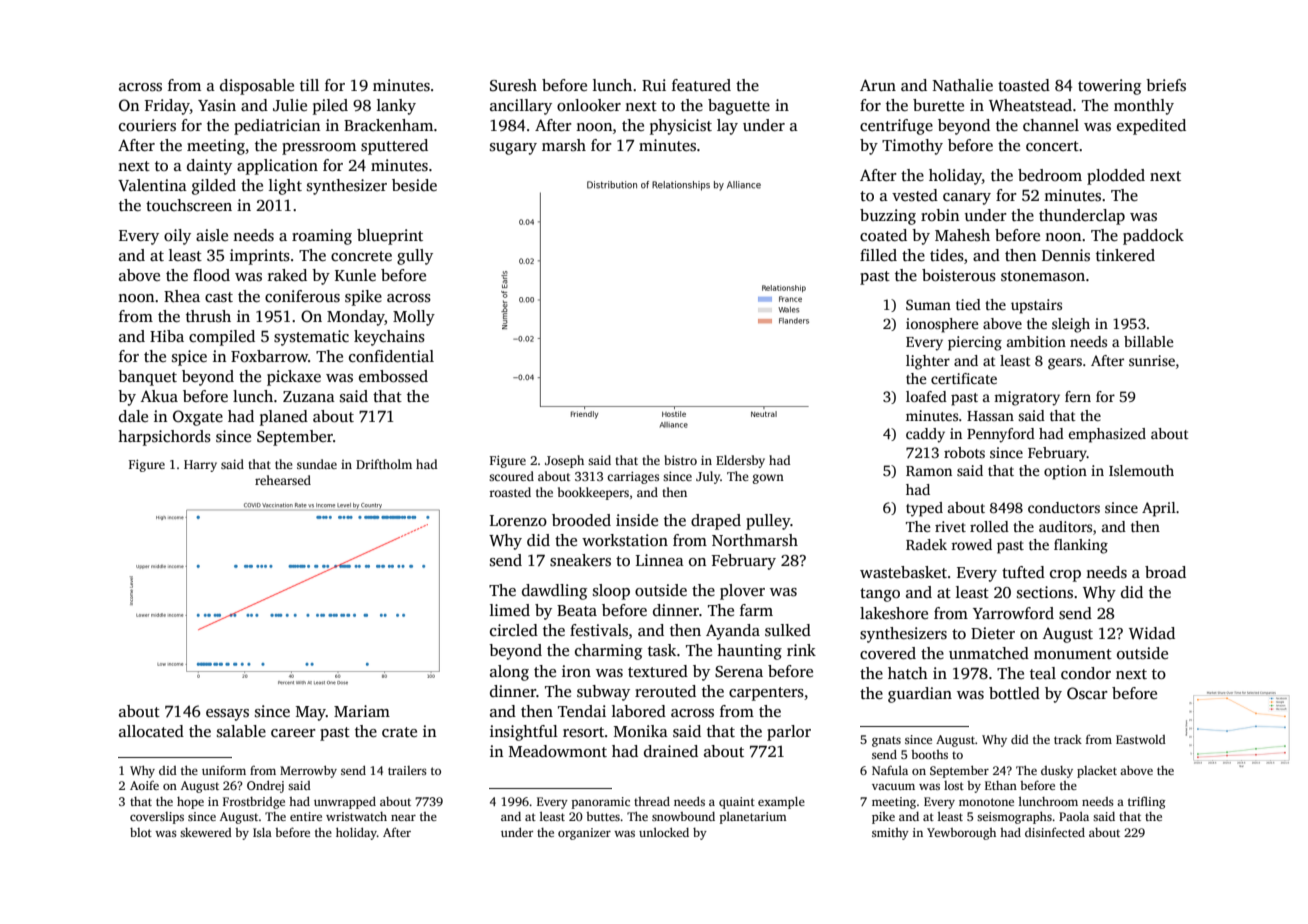 This screenshot has width=1308, height=924. Describe the element at coordinates (306, 816) in the screenshot. I see `entire` at that location.
